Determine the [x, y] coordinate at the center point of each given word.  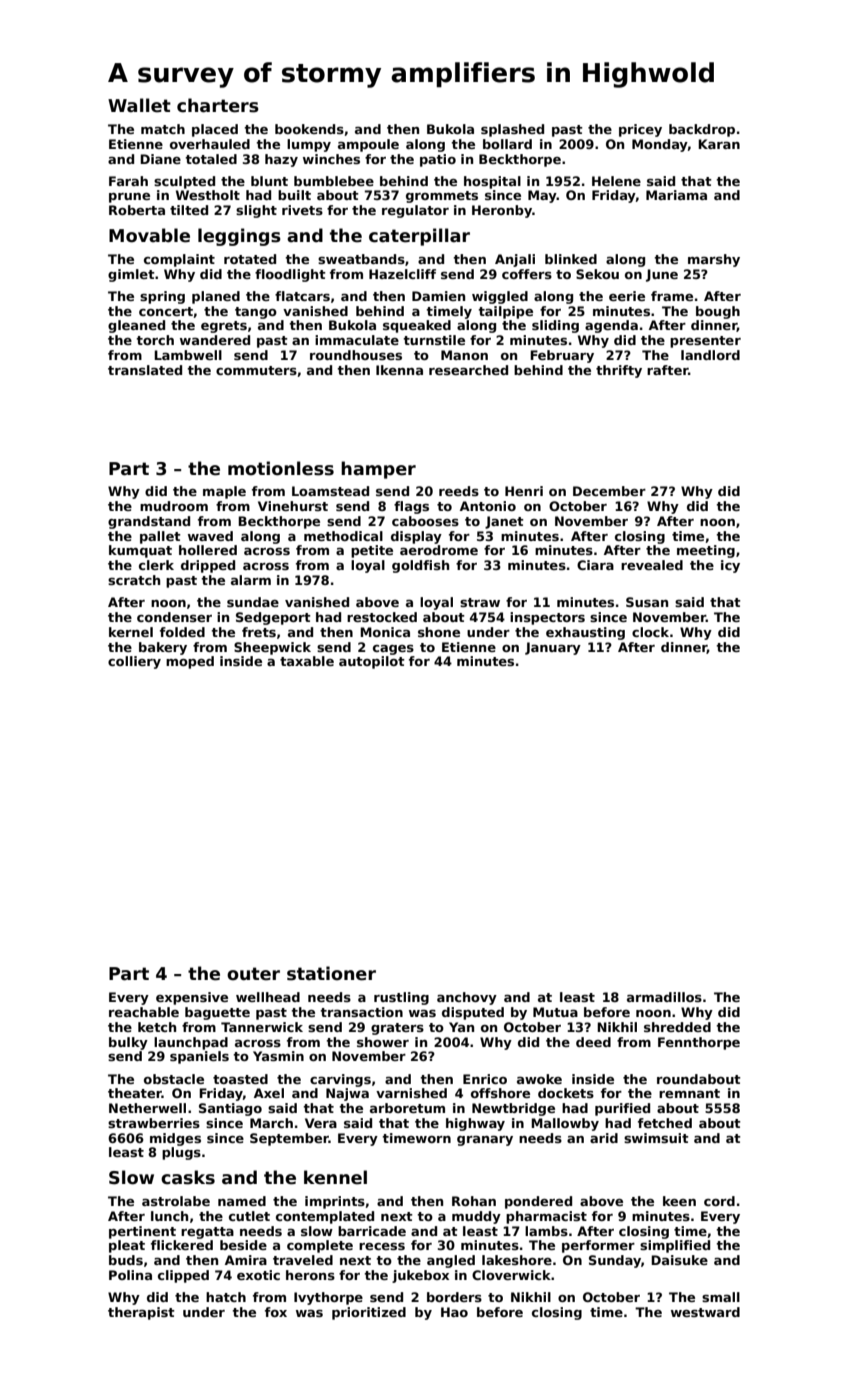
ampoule [368, 145]
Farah [128, 181]
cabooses [425, 521]
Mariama [676, 195]
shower [383, 1042]
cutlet [249, 1216]
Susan [647, 602]
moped [190, 662]
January [553, 648]
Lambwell [188, 355]
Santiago [230, 1109]
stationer [331, 973]
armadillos [664, 997]
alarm [251, 580]
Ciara [595, 565]
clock [650, 632]
